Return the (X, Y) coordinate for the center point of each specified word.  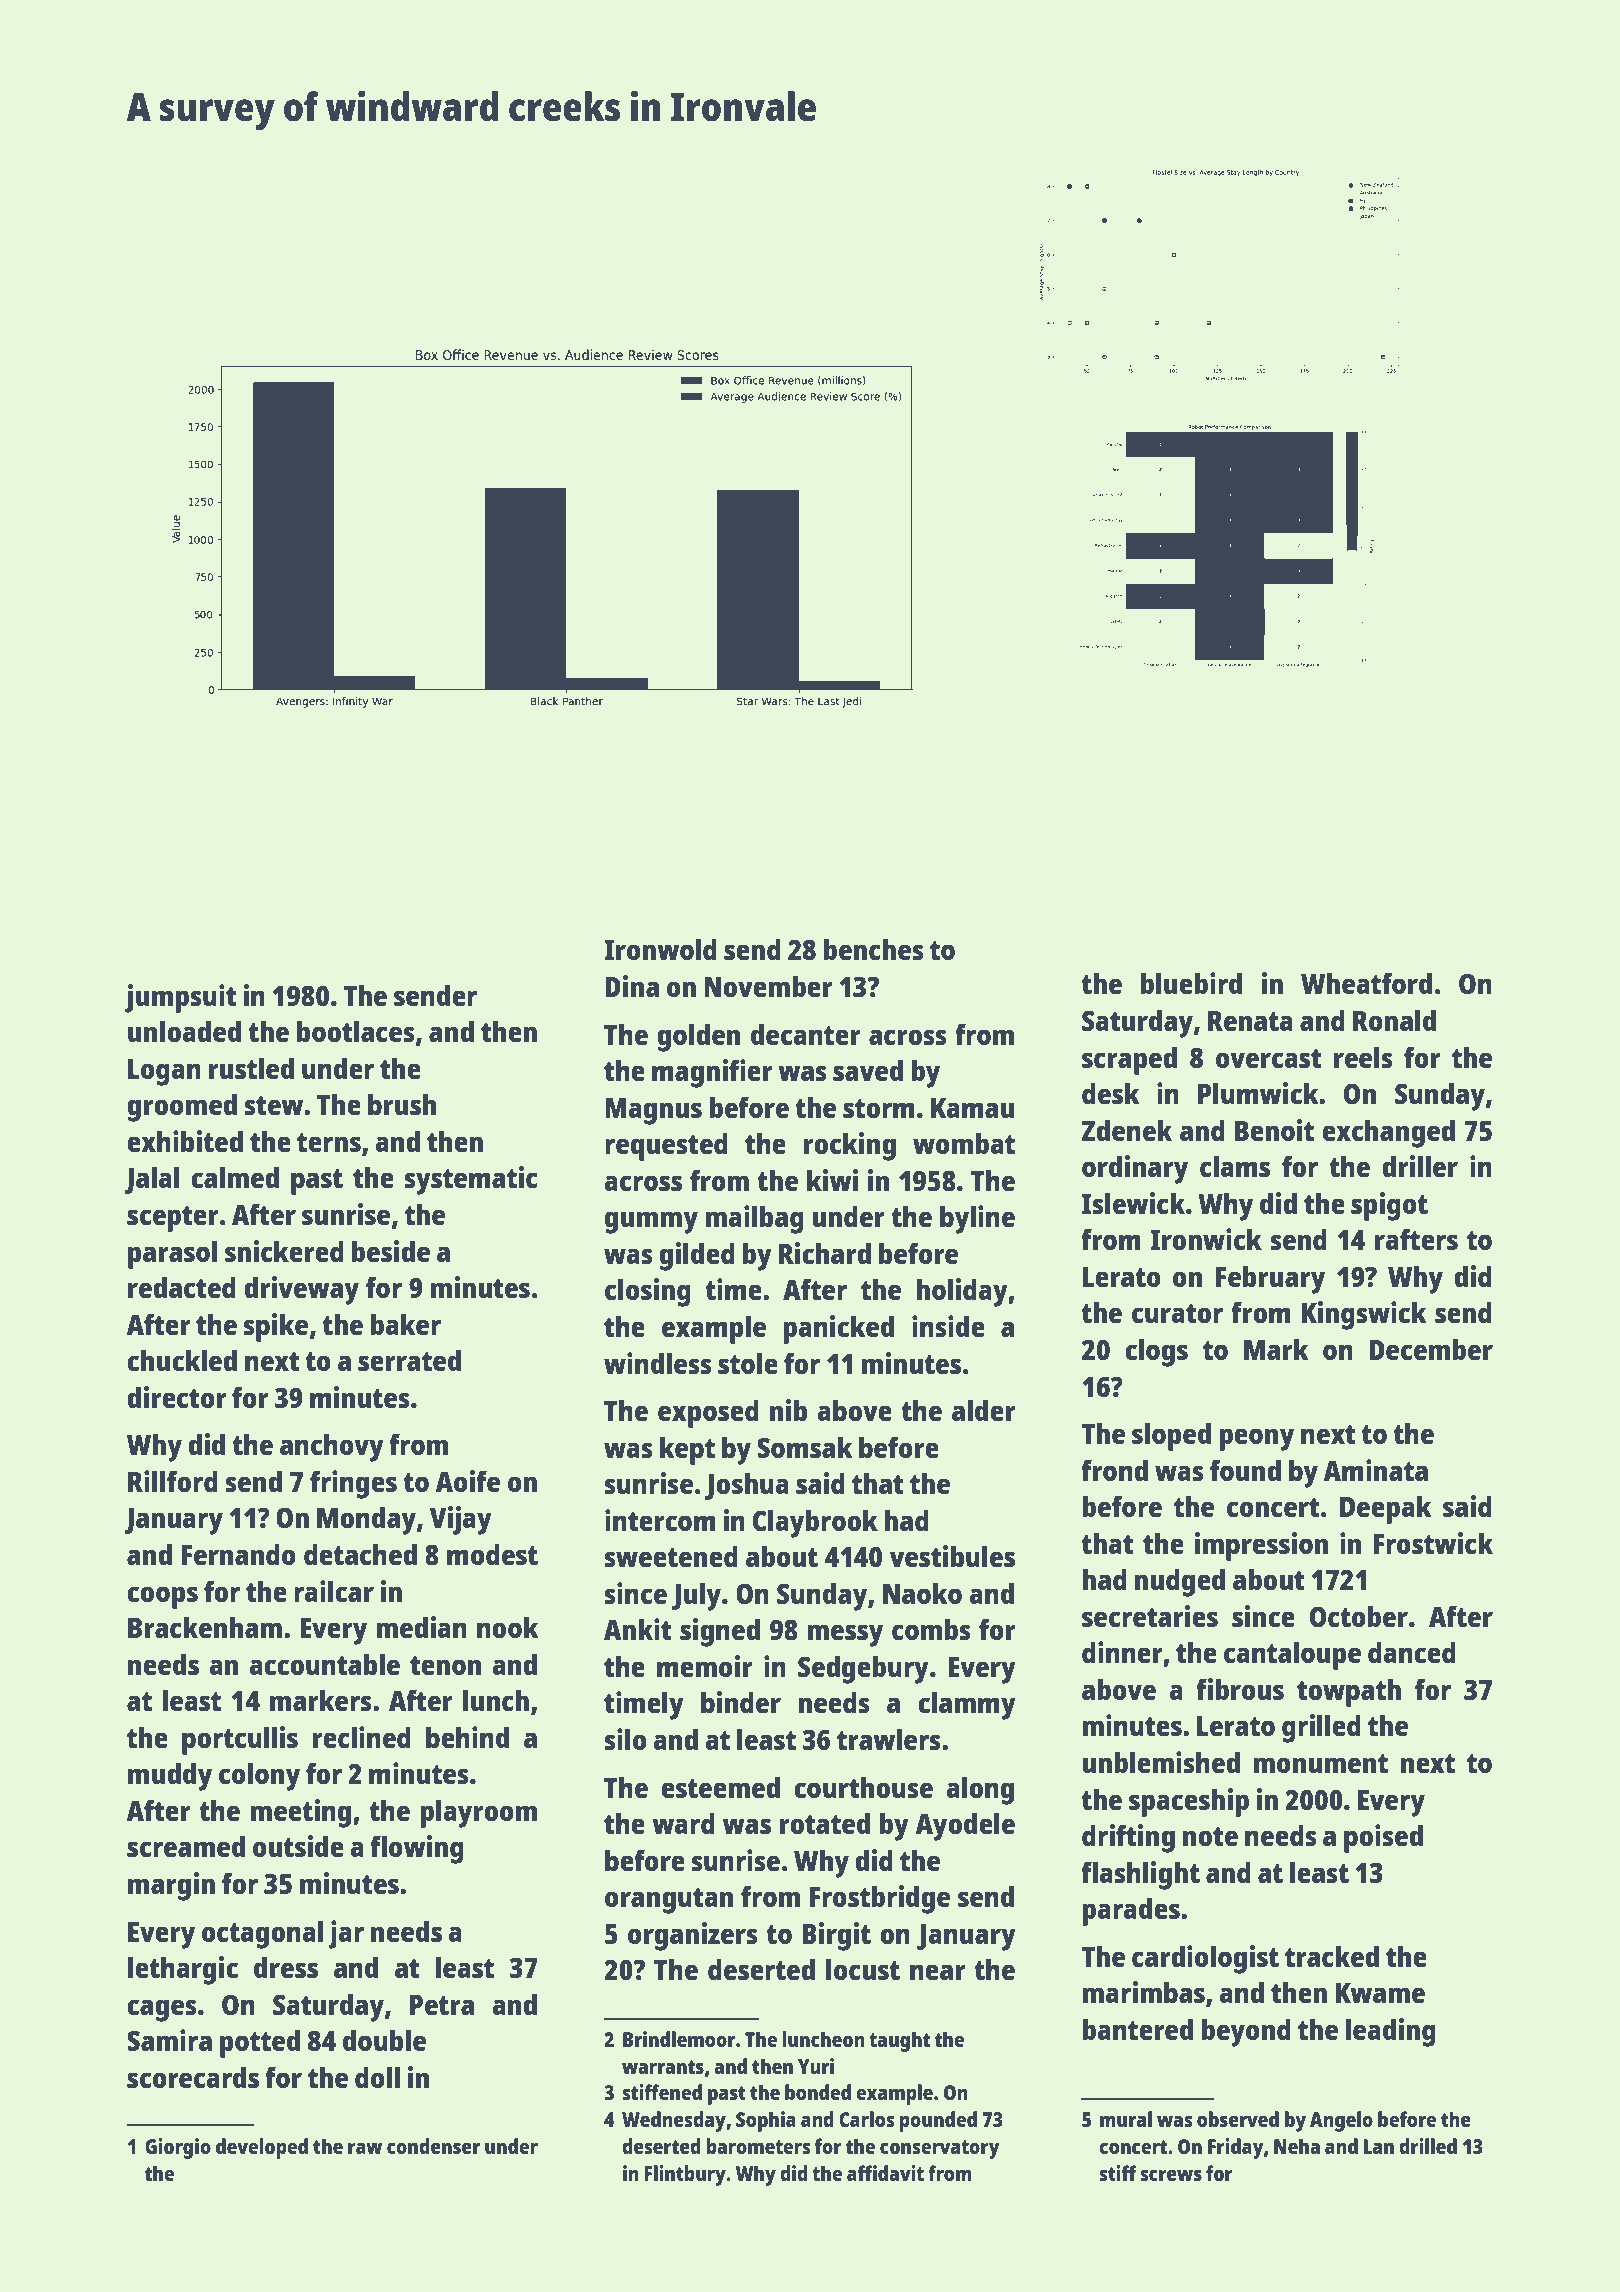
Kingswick (1364, 1315)
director (177, 1397)
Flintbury (685, 2175)
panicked (839, 1329)
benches (874, 949)
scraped (1129, 1060)
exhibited (185, 1141)
